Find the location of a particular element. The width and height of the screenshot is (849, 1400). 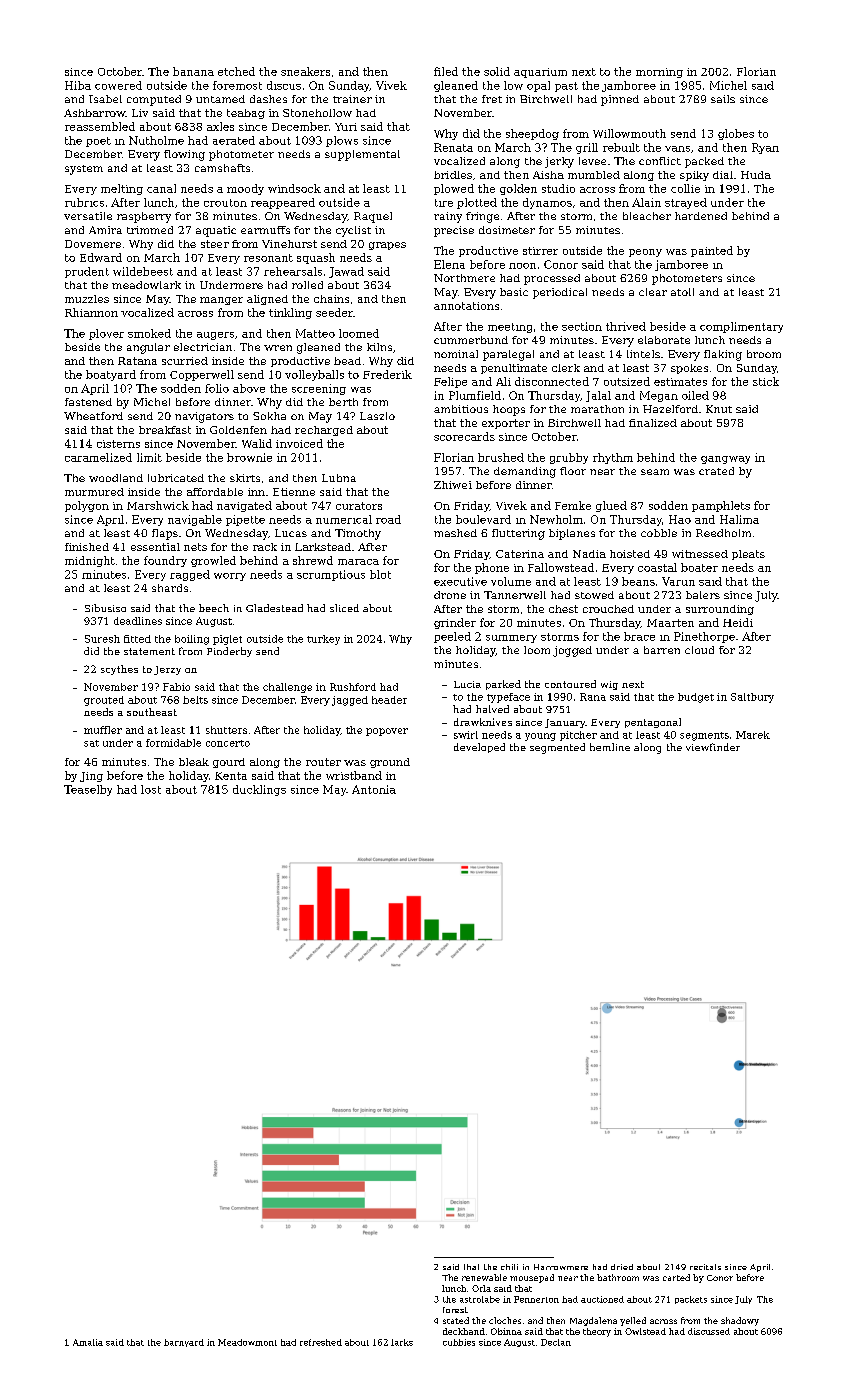

viewfinder is located at coordinates (713, 747).
